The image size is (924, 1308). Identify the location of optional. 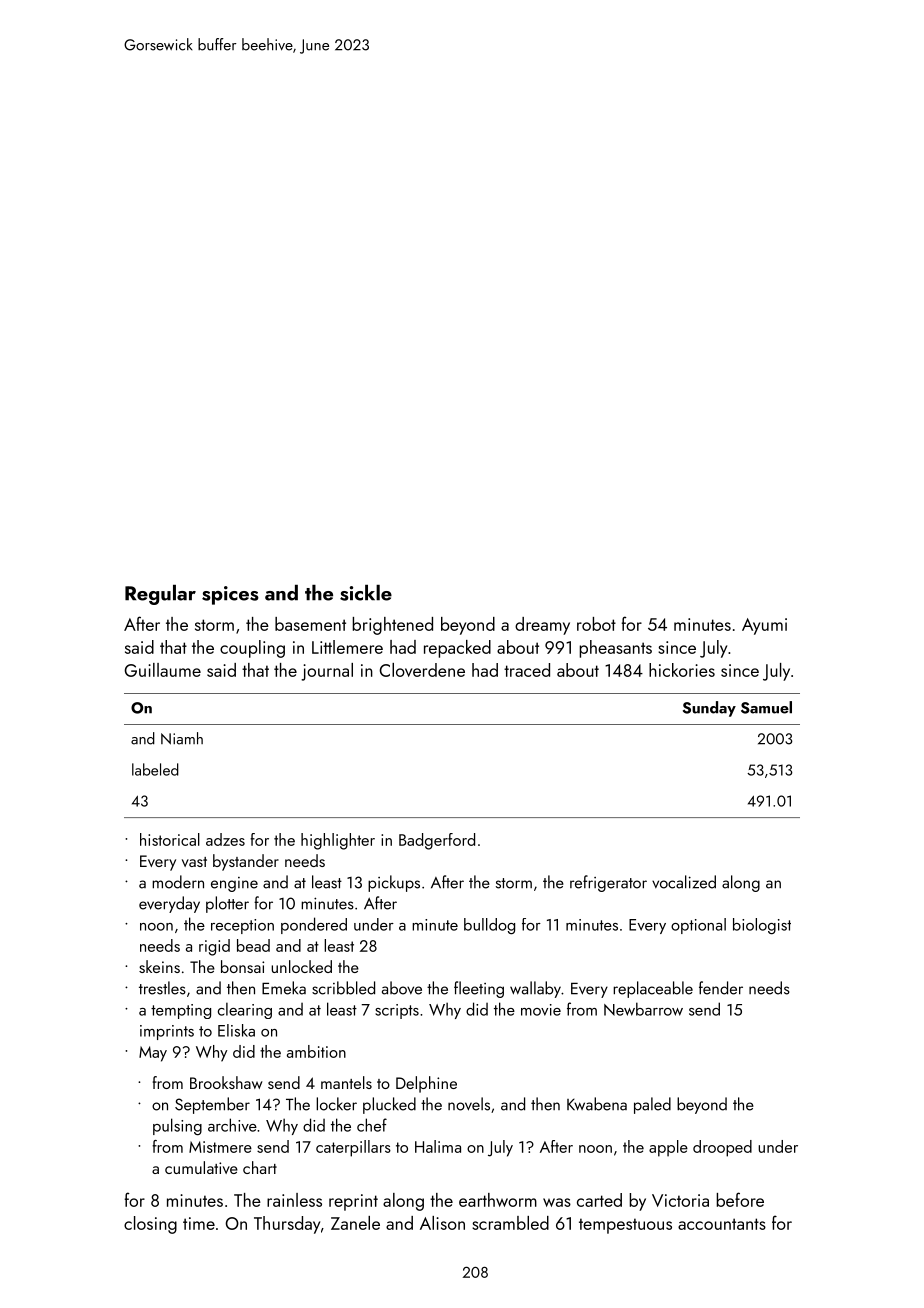
(698, 926).
